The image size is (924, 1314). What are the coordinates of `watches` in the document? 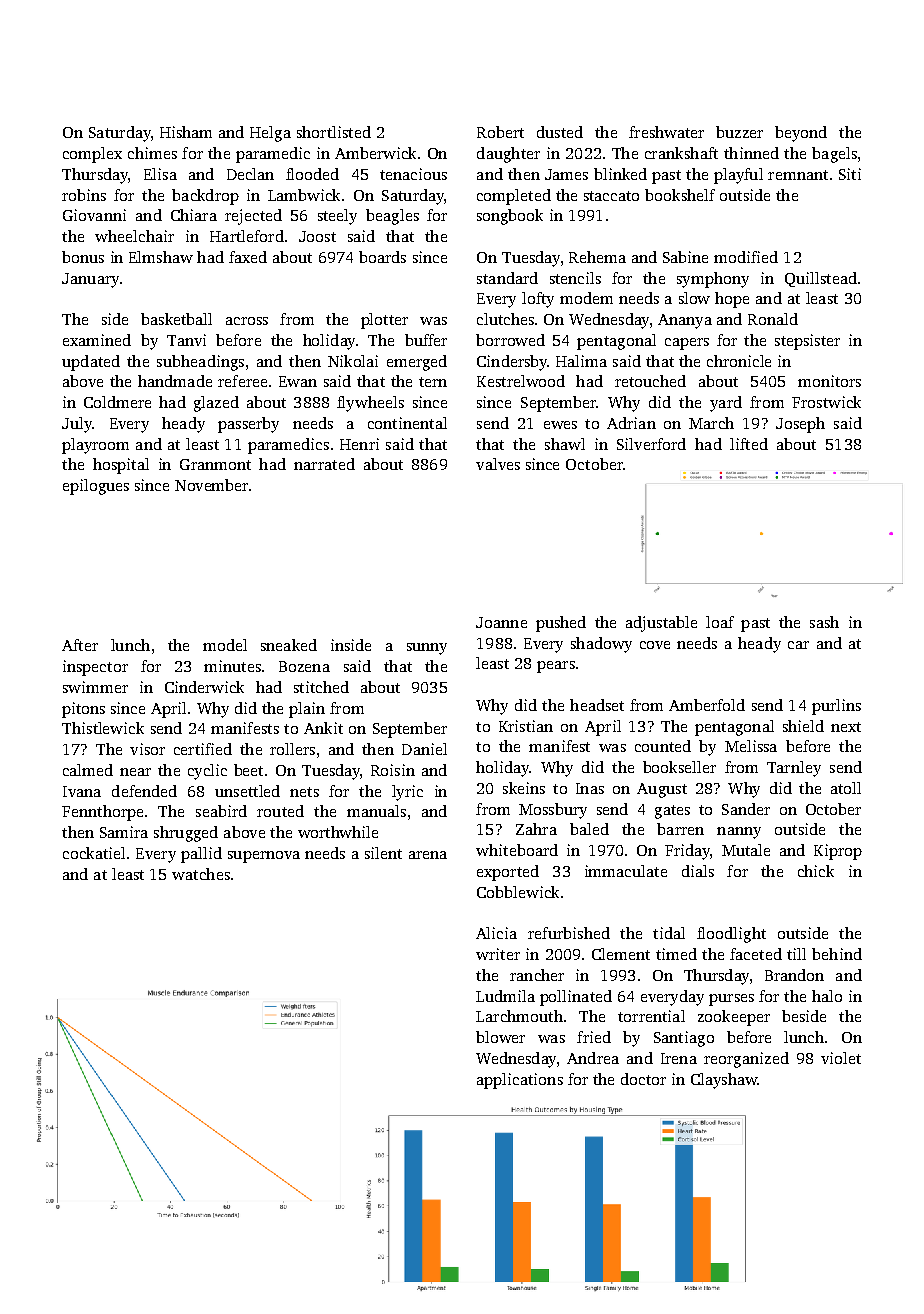 It's located at (201, 874).
